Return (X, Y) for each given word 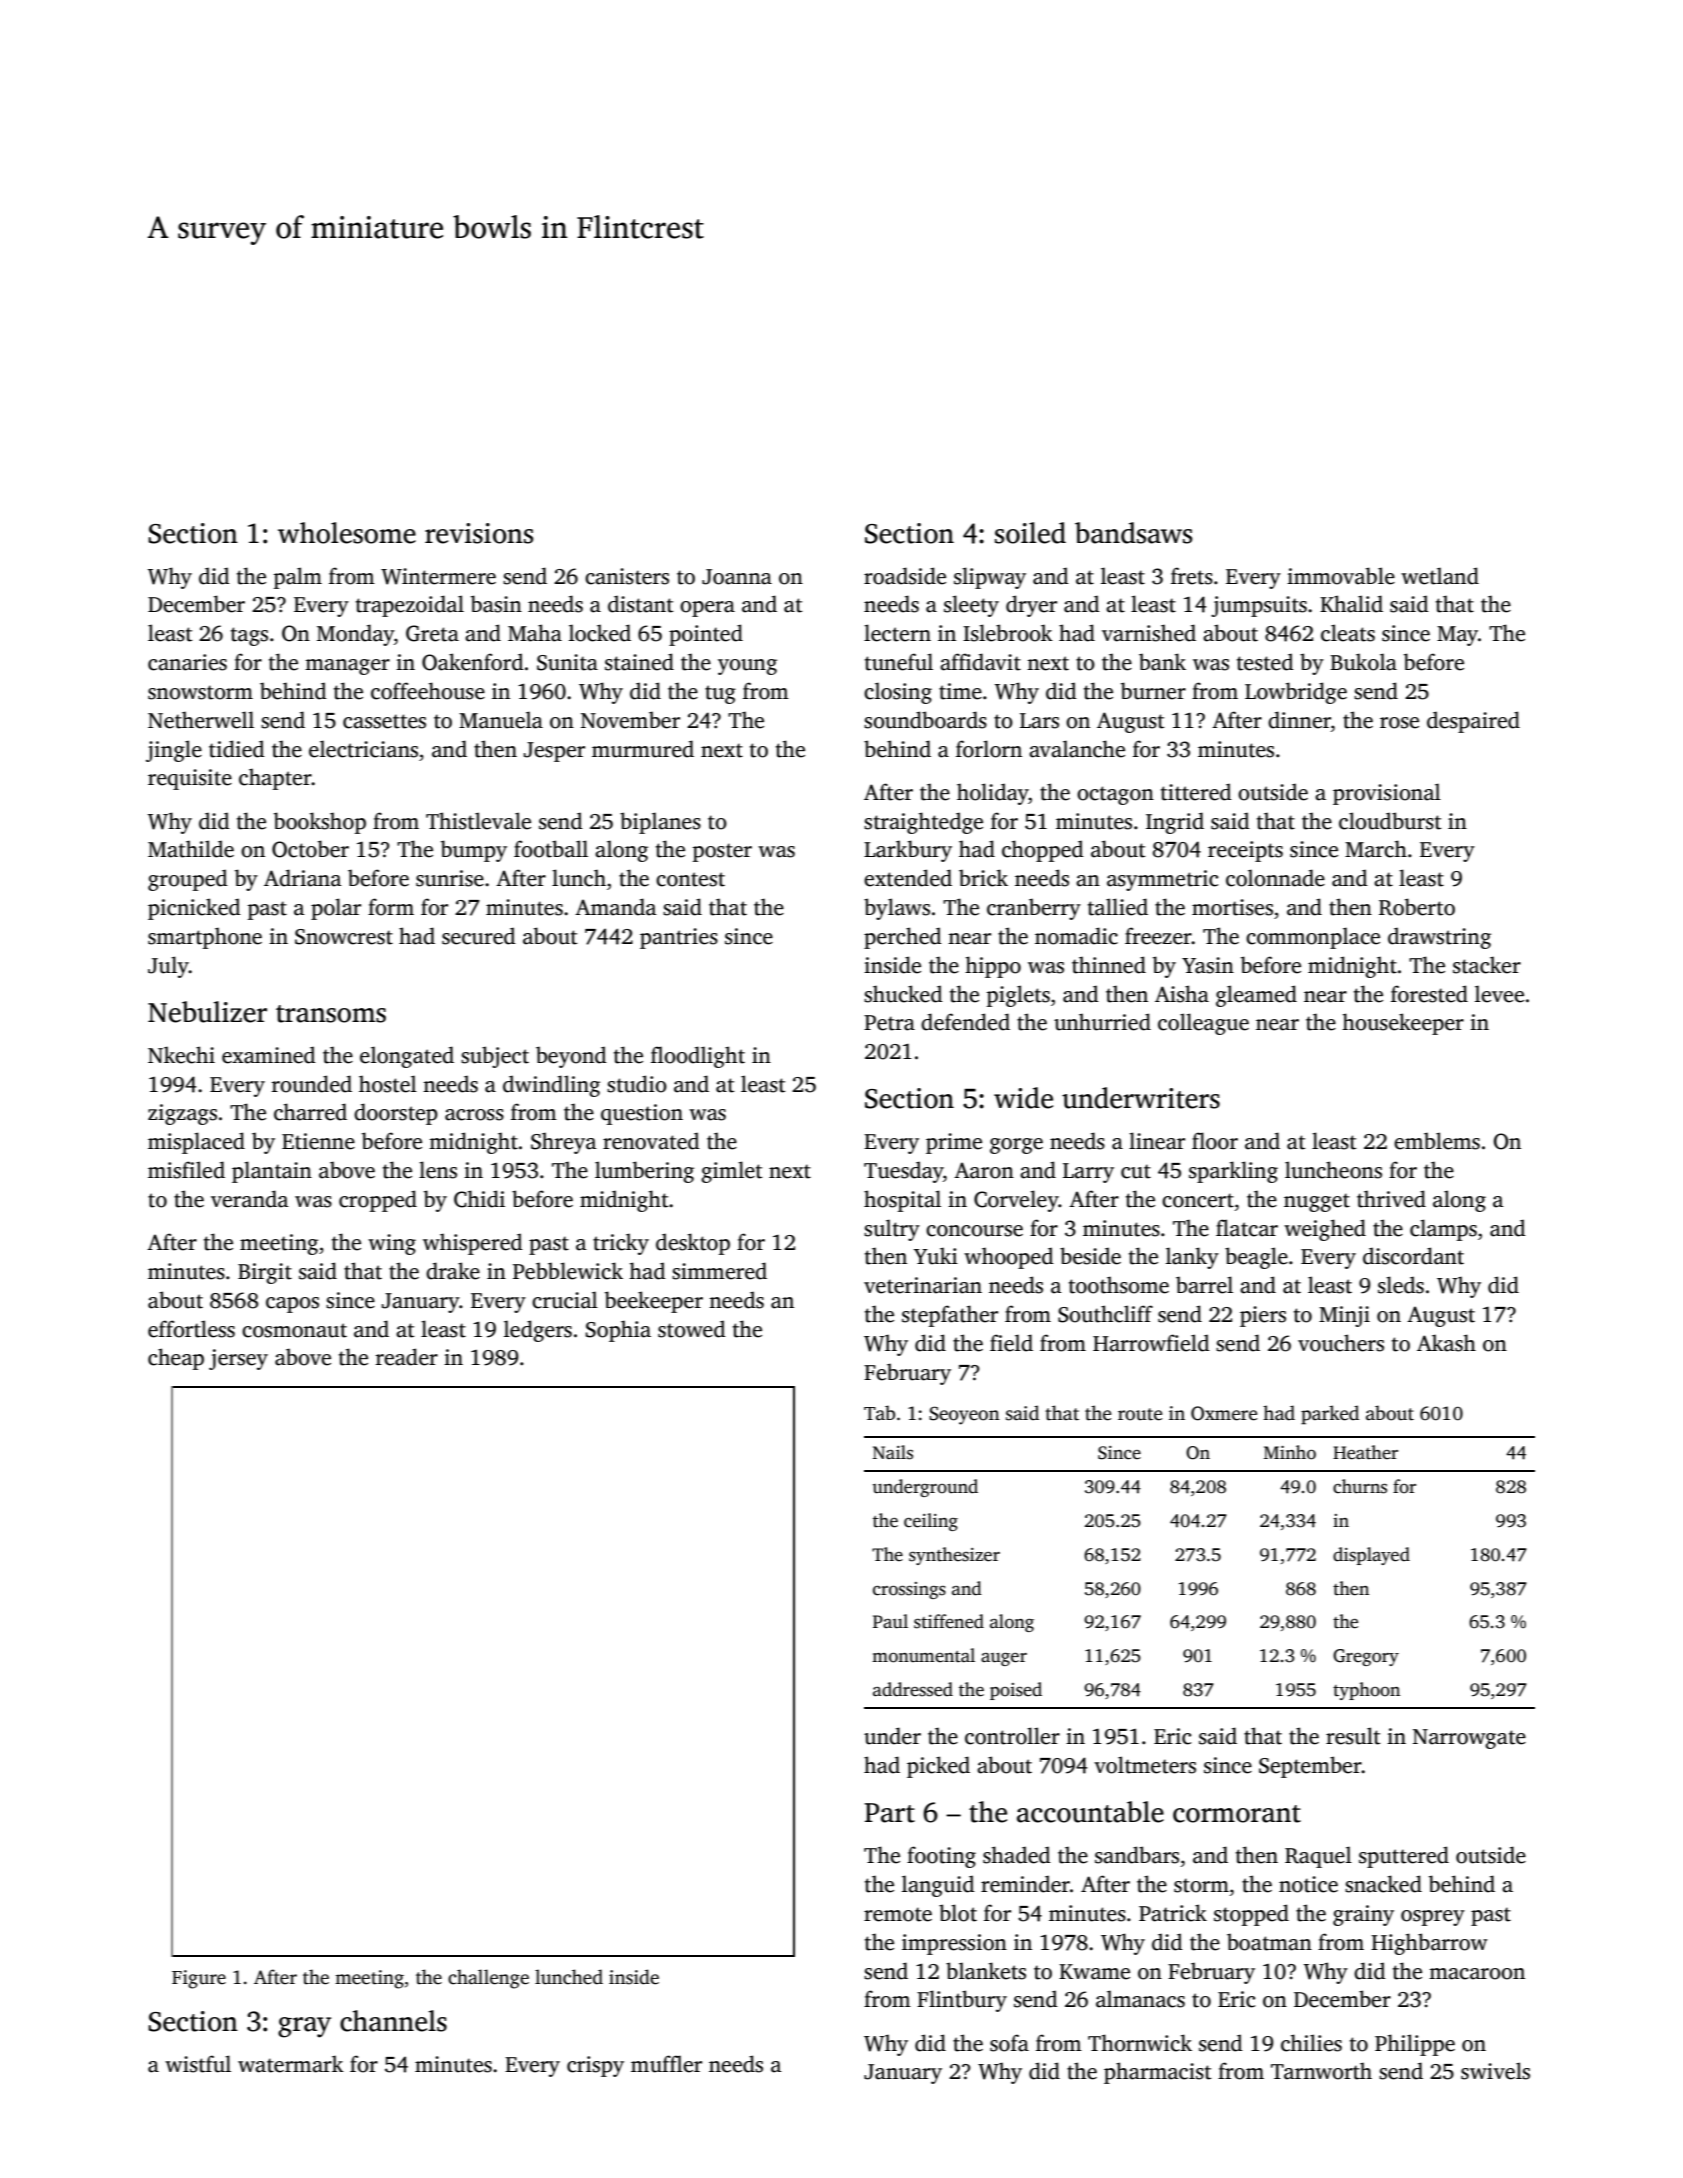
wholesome (347, 533)
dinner (1299, 720)
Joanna (737, 577)
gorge (1016, 1146)
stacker (1487, 965)
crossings (909, 1590)
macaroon (1477, 1974)
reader (407, 1357)
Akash (1446, 1343)
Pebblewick (568, 1271)
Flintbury (962, 2001)
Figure (199, 1979)
